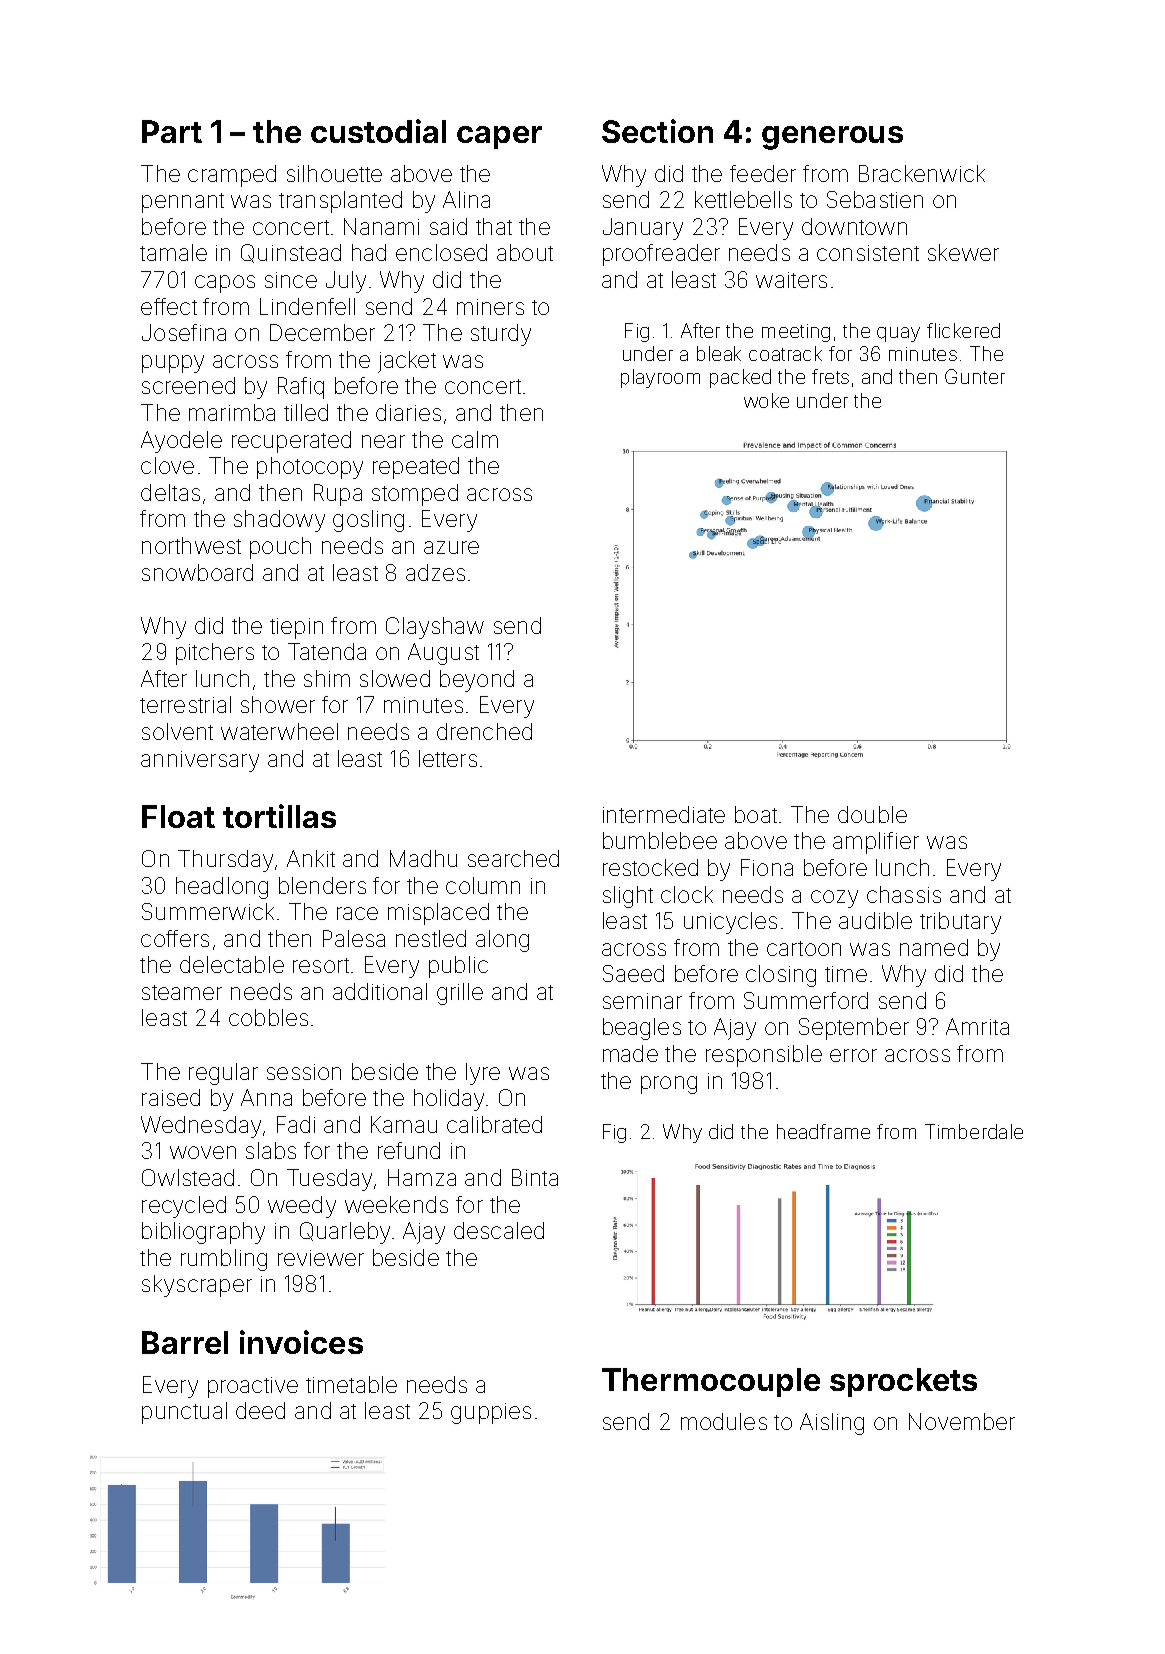 This page has height=1654, width=1165. What do you see at coordinates (975, 376) in the page?
I see `Gunter` at bounding box center [975, 376].
